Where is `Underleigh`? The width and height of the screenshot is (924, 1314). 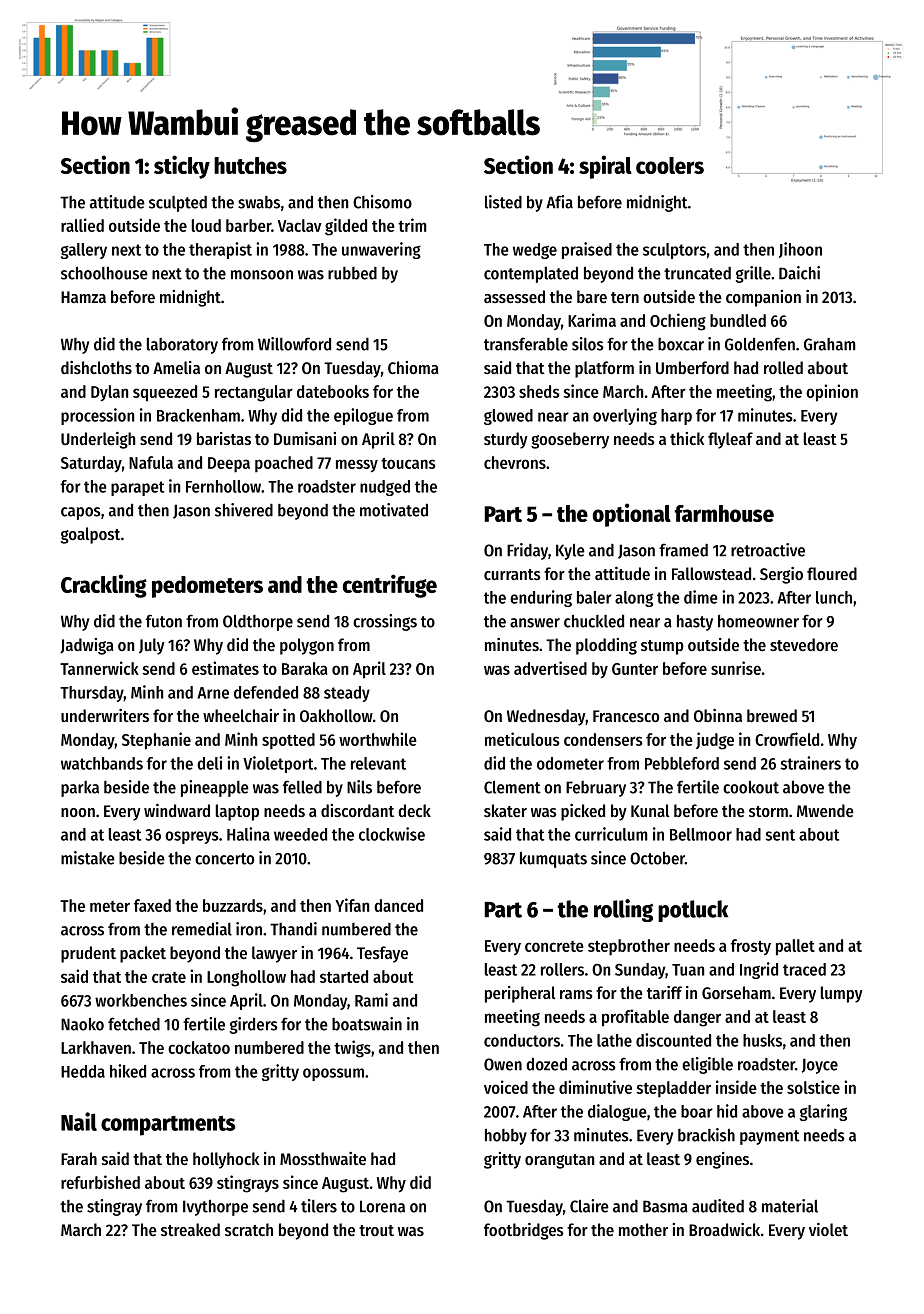
Underleigh is located at coordinates (98, 440).
